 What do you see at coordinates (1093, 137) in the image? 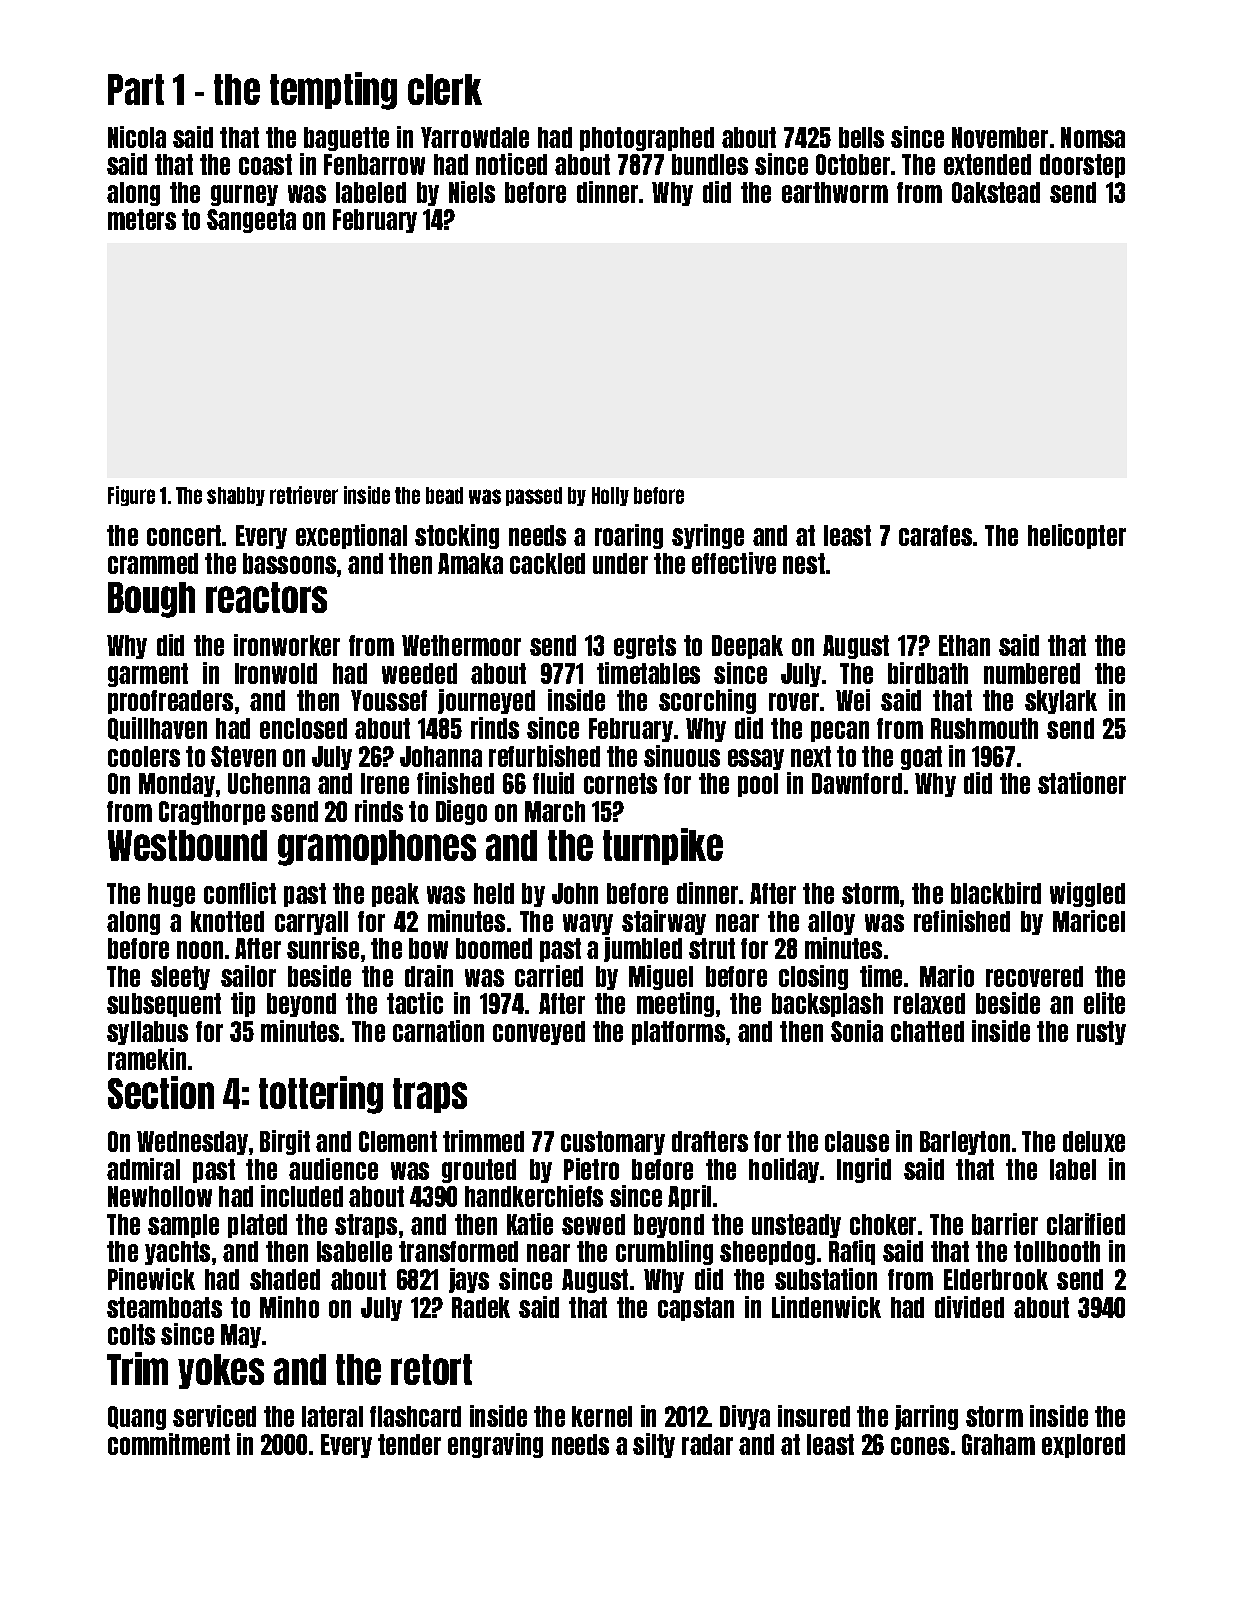
I see `Nomsa` at bounding box center [1093, 137].
